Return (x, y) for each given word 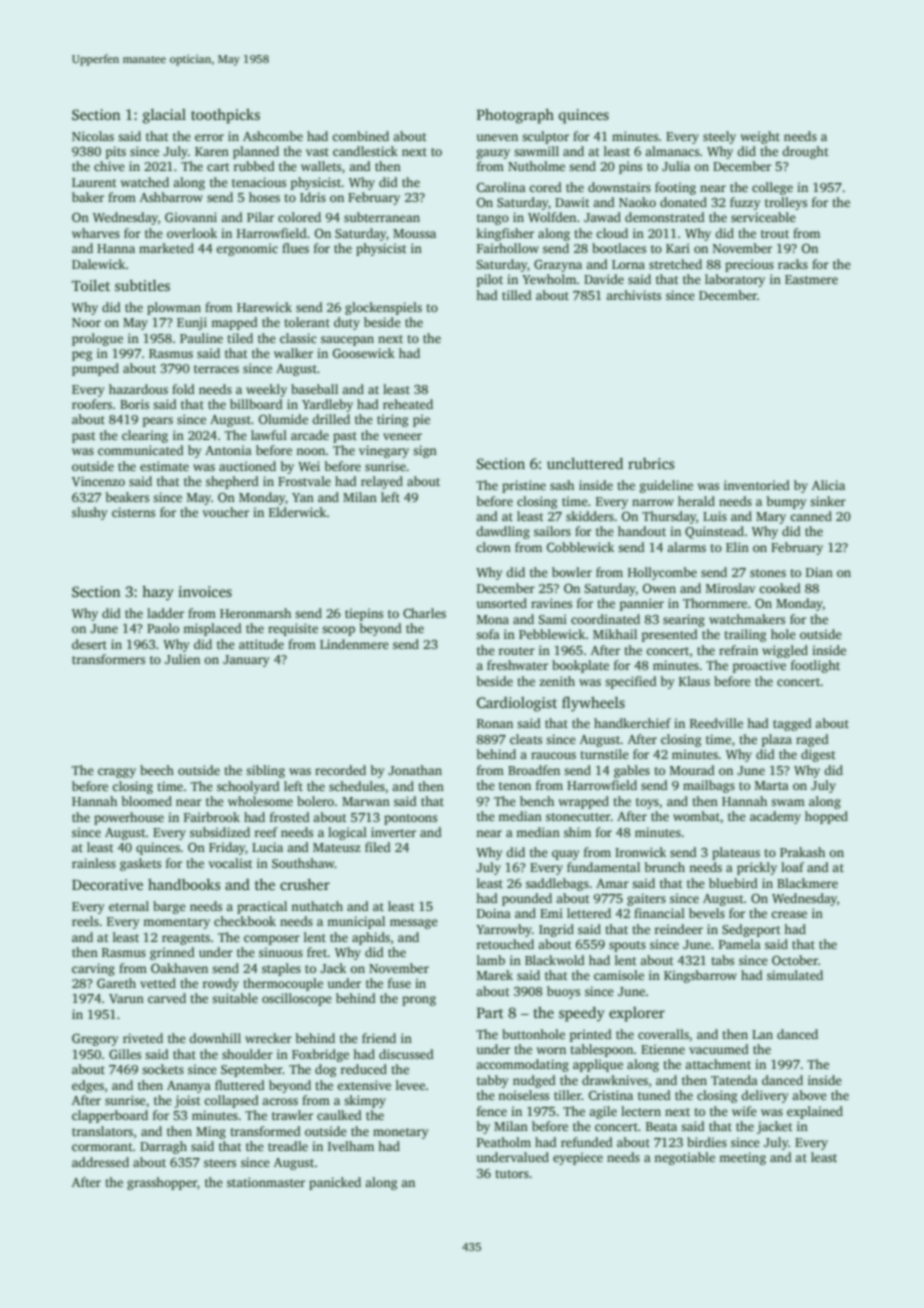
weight (760, 137)
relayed (382, 482)
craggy (117, 773)
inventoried (757, 485)
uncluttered (585, 463)
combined (360, 136)
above (809, 1095)
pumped (95, 369)
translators (102, 1131)
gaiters (646, 899)
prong (419, 1001)
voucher (226, 512)
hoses (264, 197)
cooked (780, 588)
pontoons (410, 819)
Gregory (95, 1039)
